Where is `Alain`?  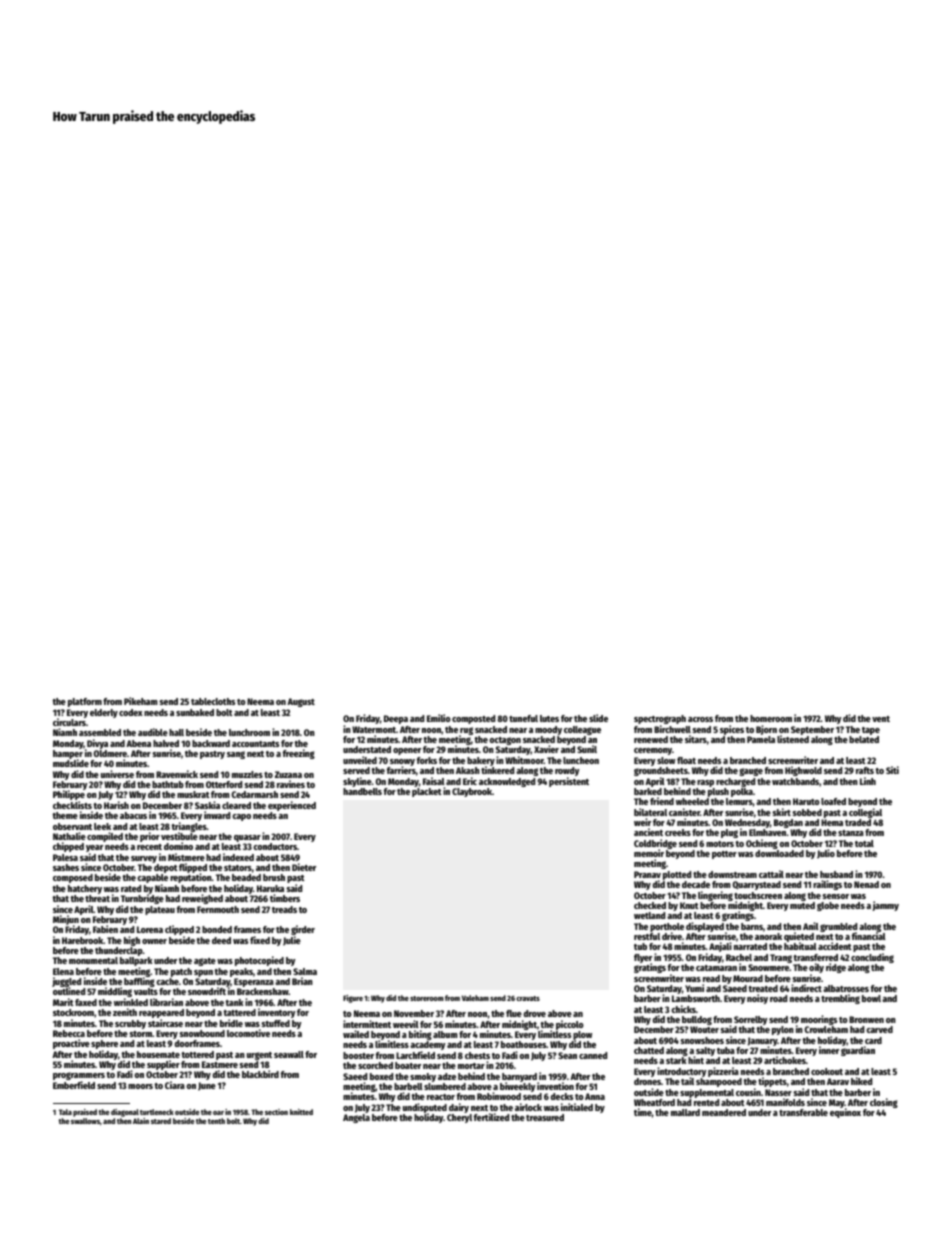
Alain is located at coordinates (141, 1121).
